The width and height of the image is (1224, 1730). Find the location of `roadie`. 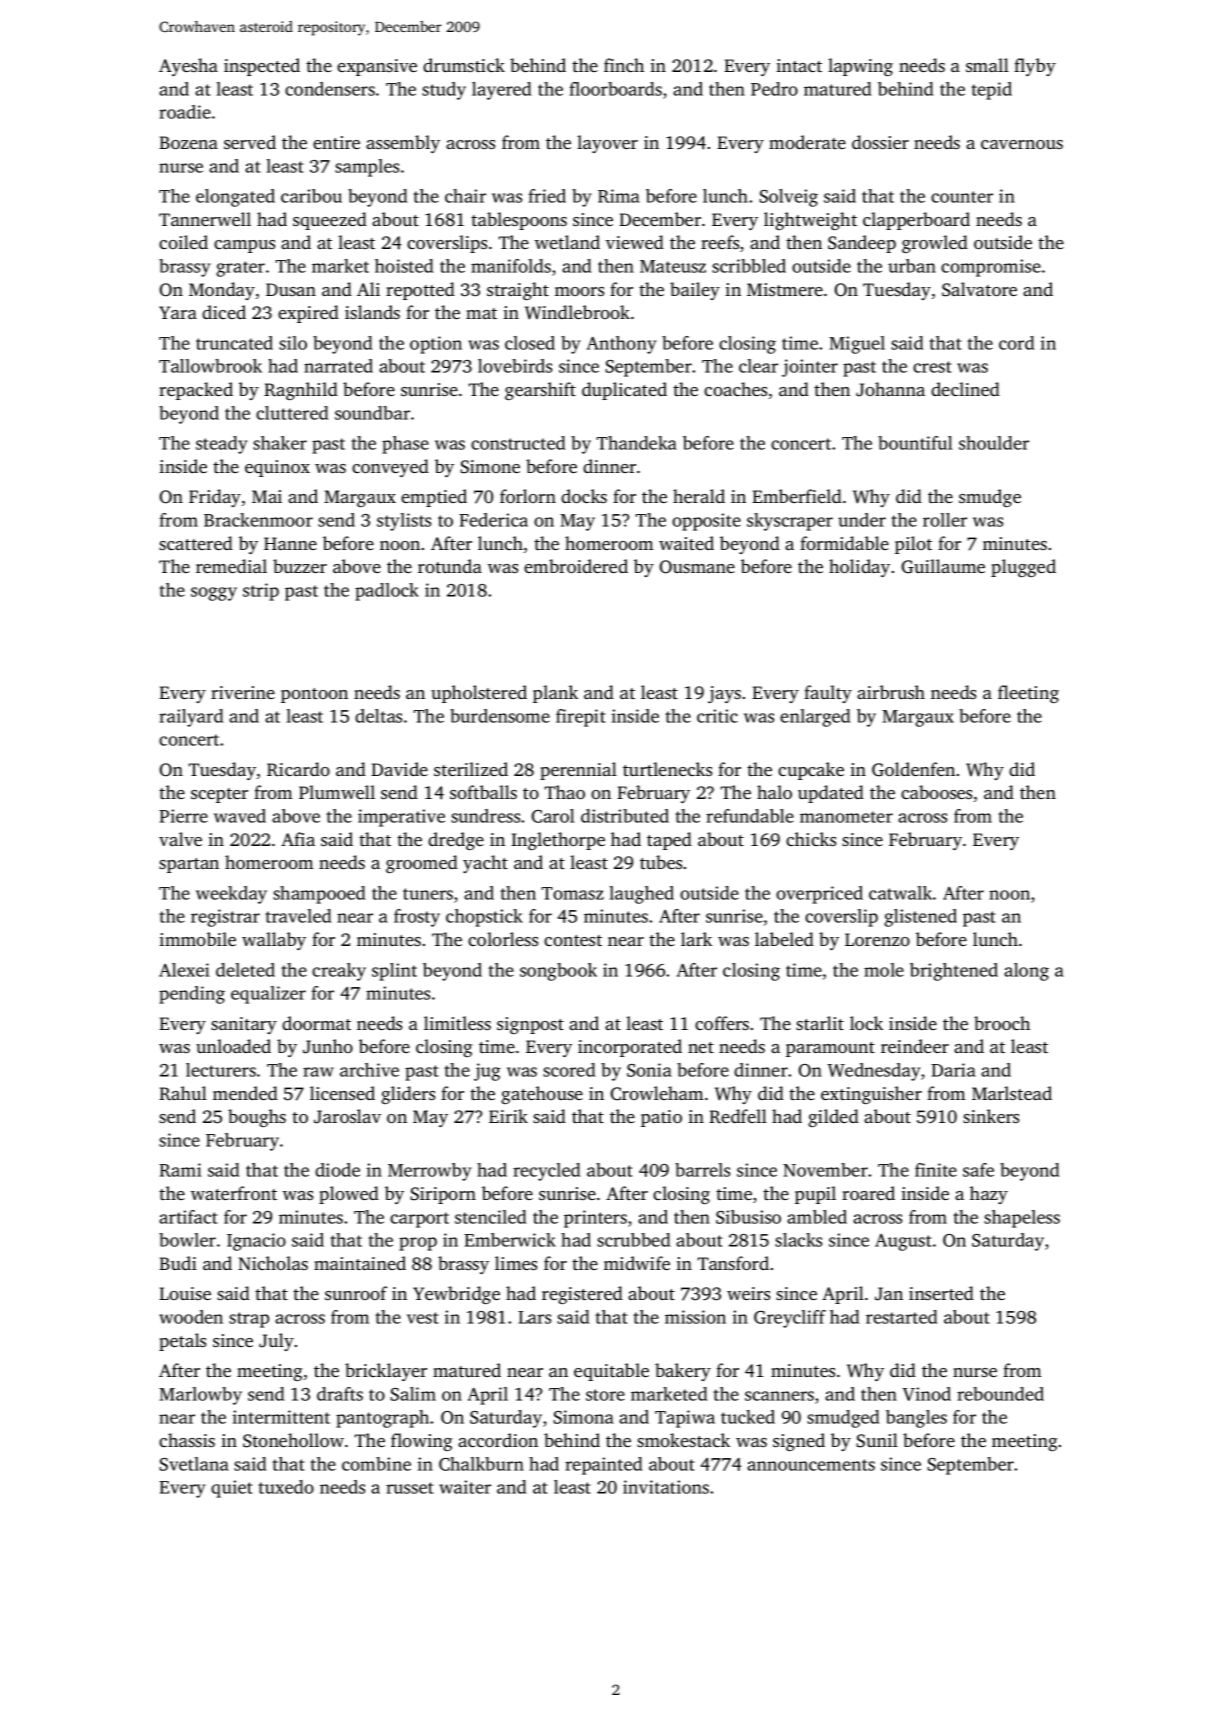

roadie is located at coordinates (185, 112).
